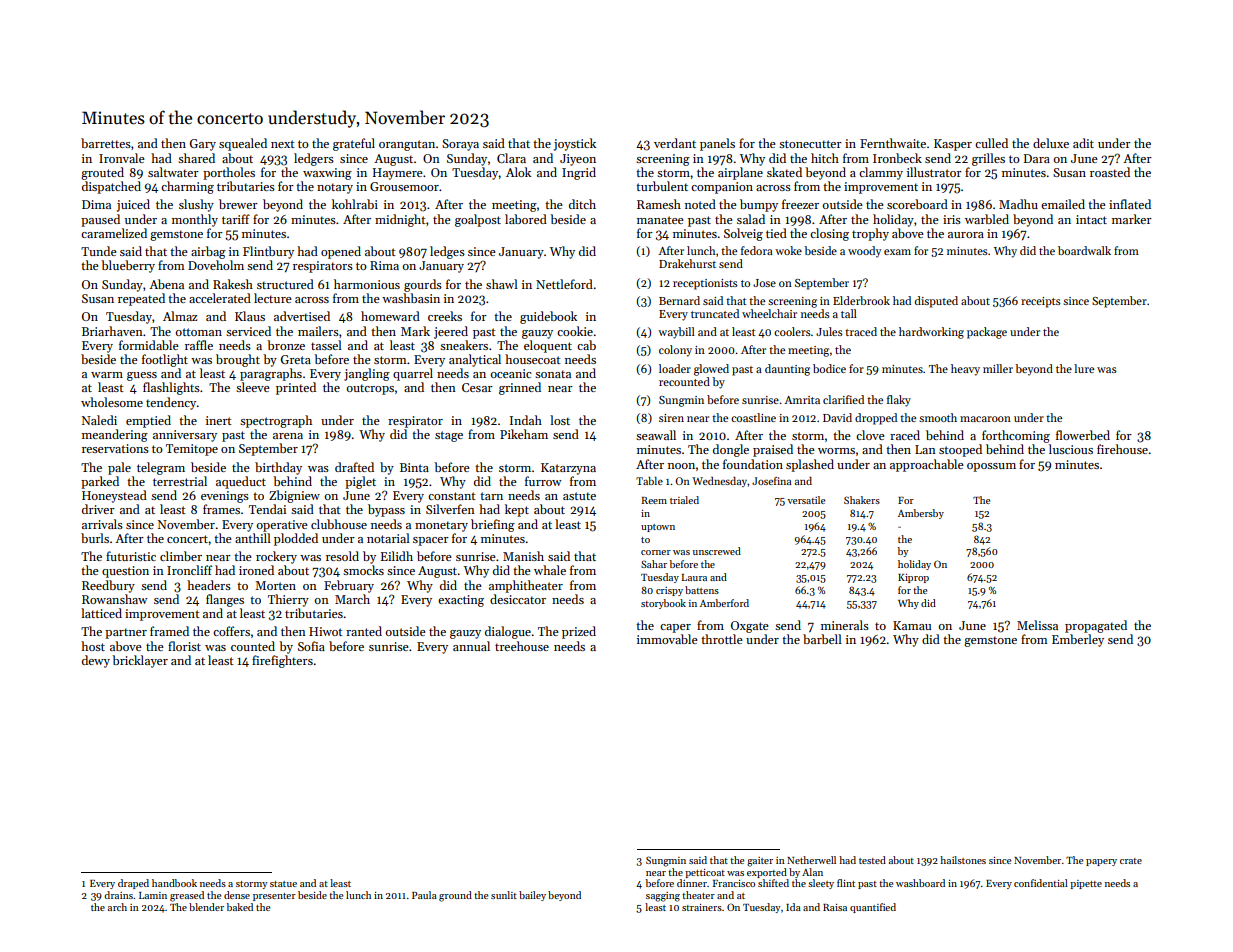 This screenshot has width=1233, height=952. Describe the element at coordinates (455, 896) in the screenshot. I see `ground` at that location.
